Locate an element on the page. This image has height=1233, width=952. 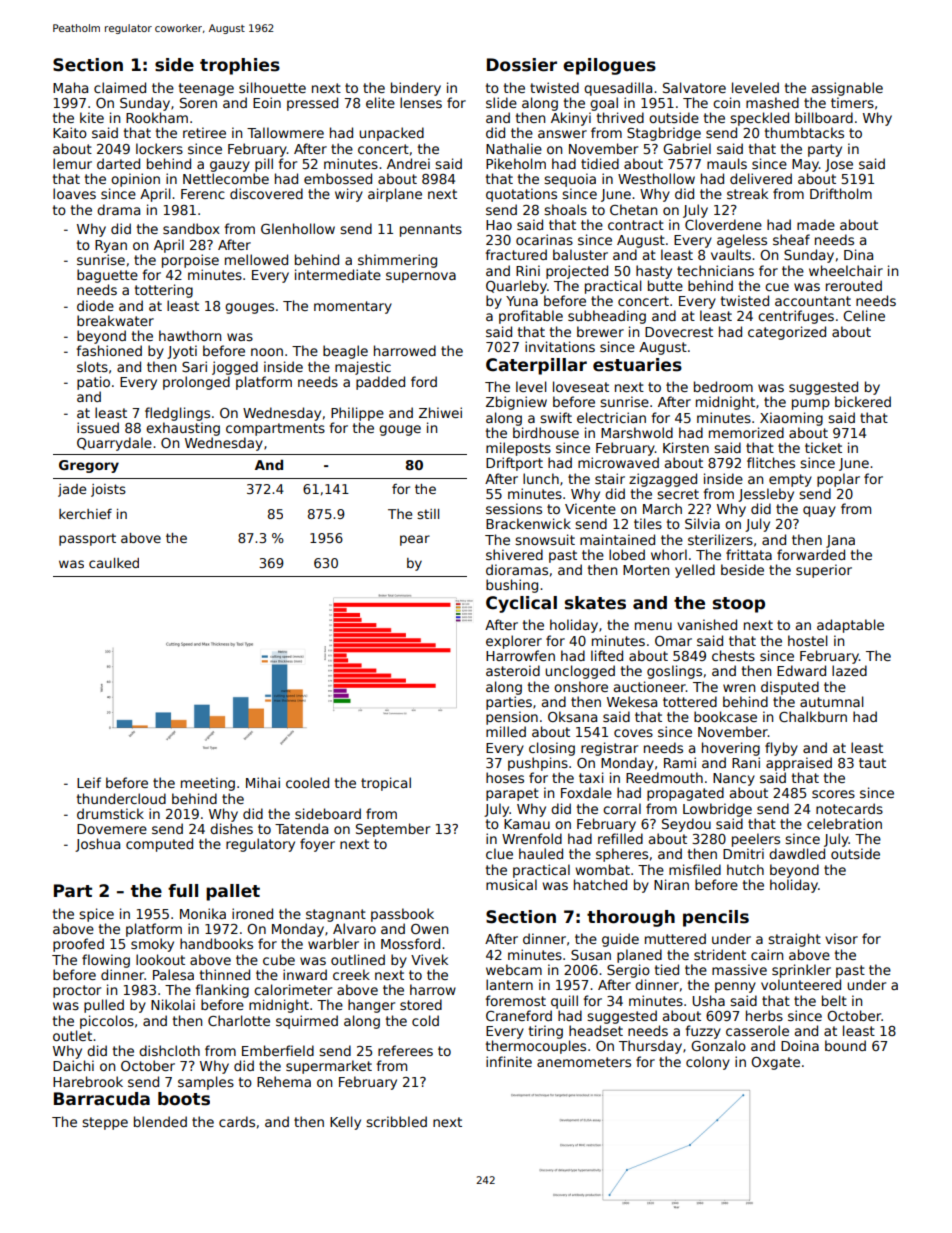
baguette is located at coordinates (107, 276).
